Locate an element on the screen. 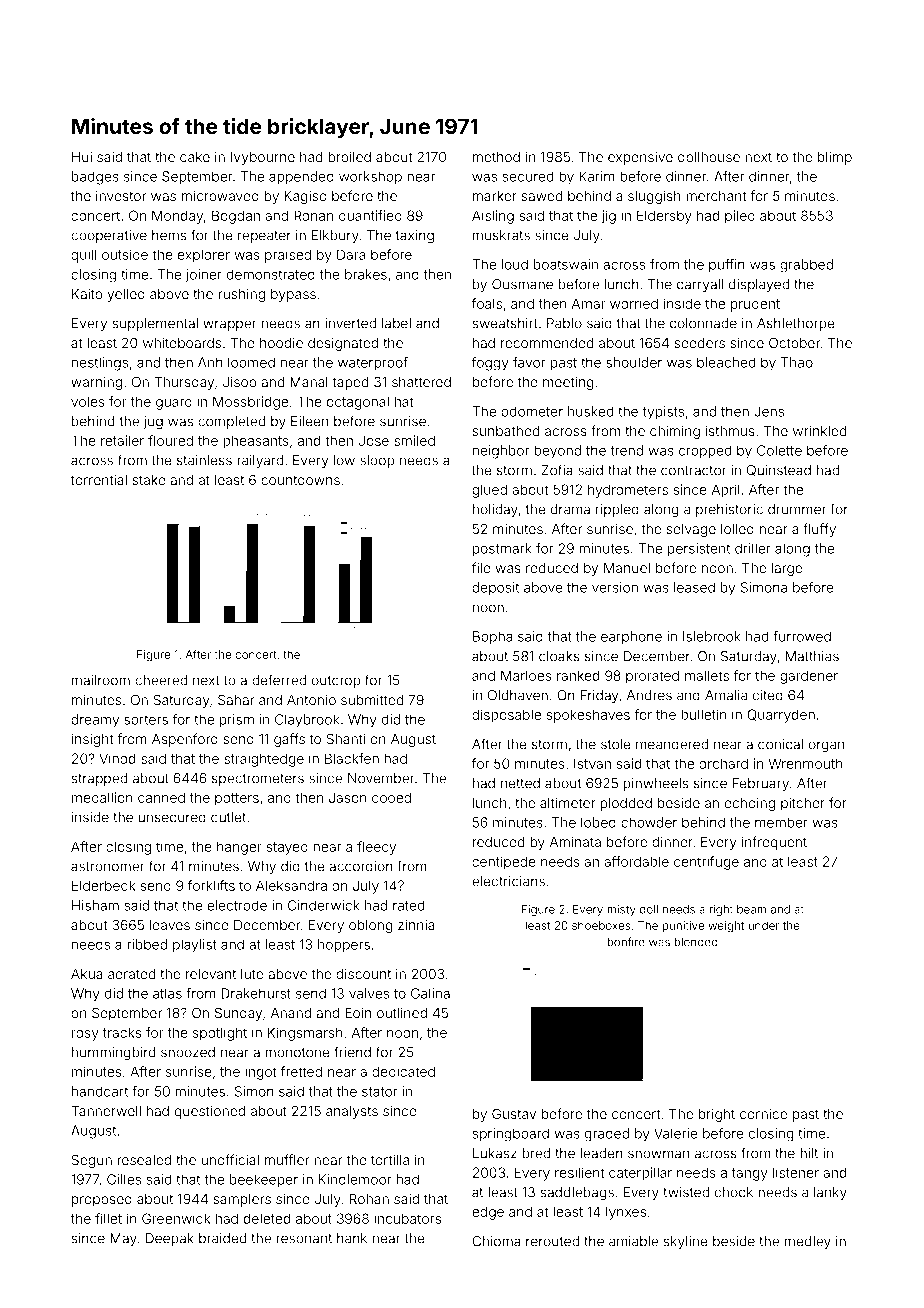 The image size is (924, 1308). taxing is located at coordinates (415, 237).
